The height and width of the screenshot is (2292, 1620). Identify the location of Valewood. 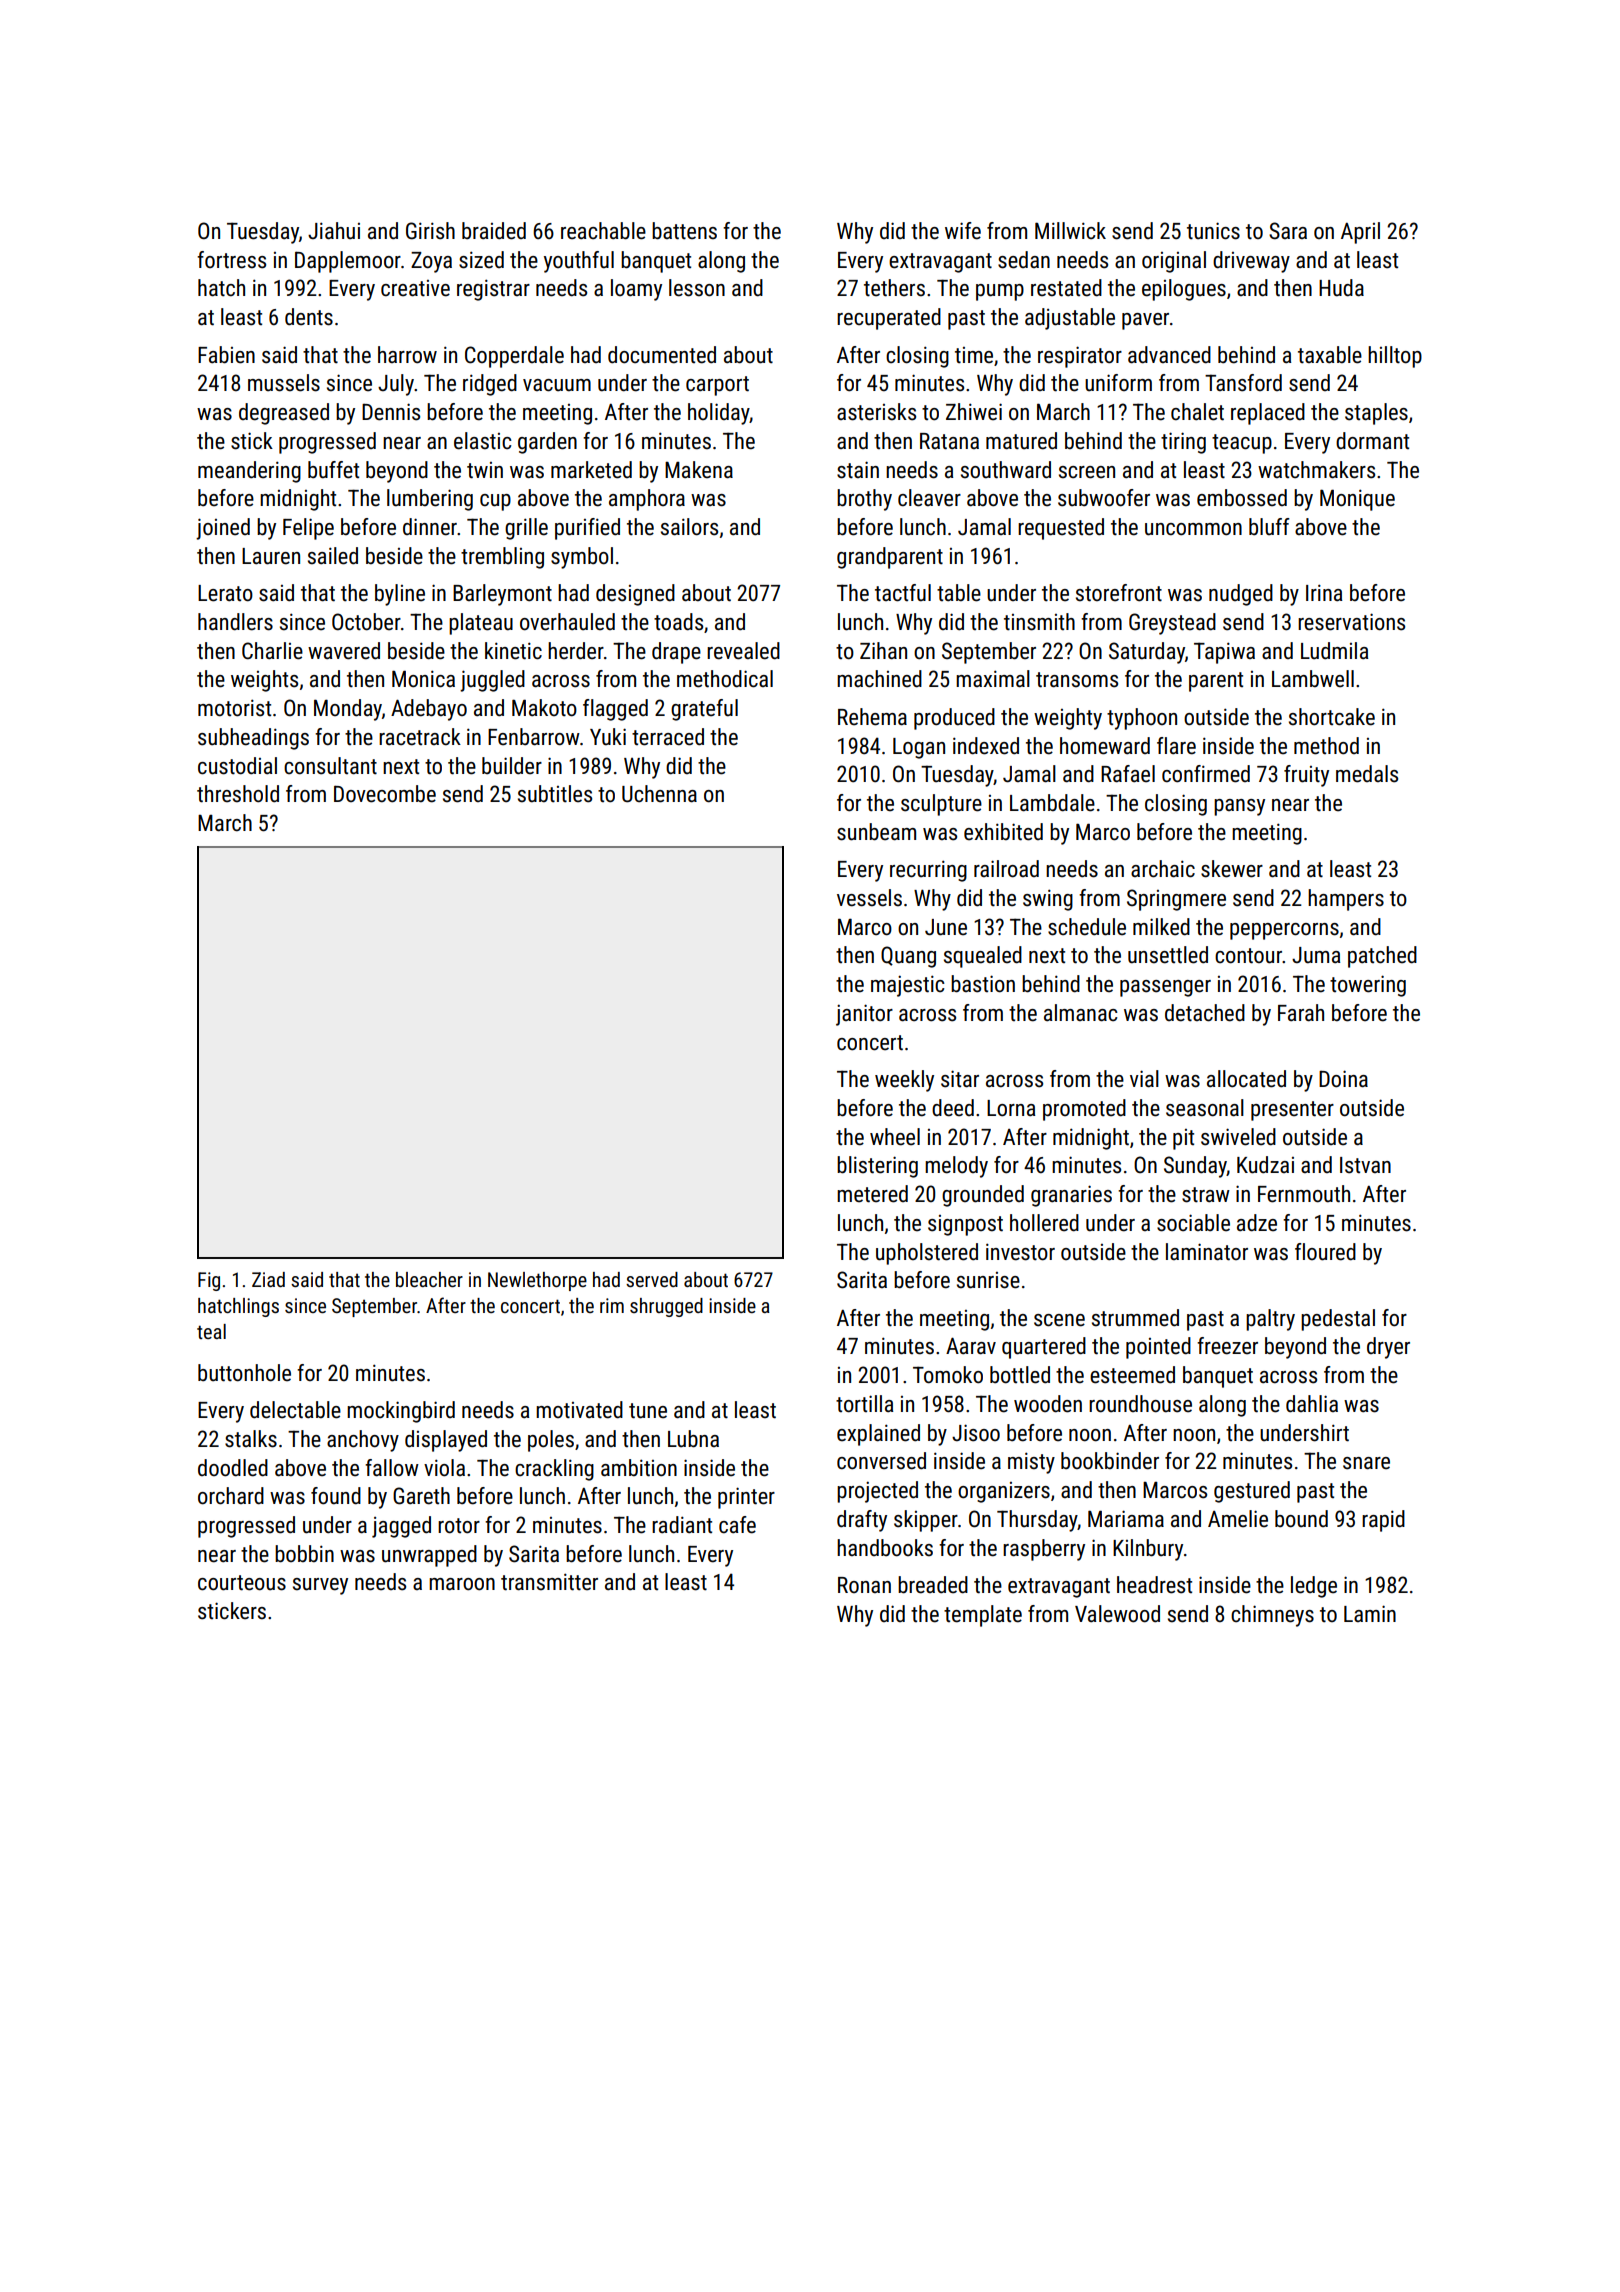
(1117, 1614).
